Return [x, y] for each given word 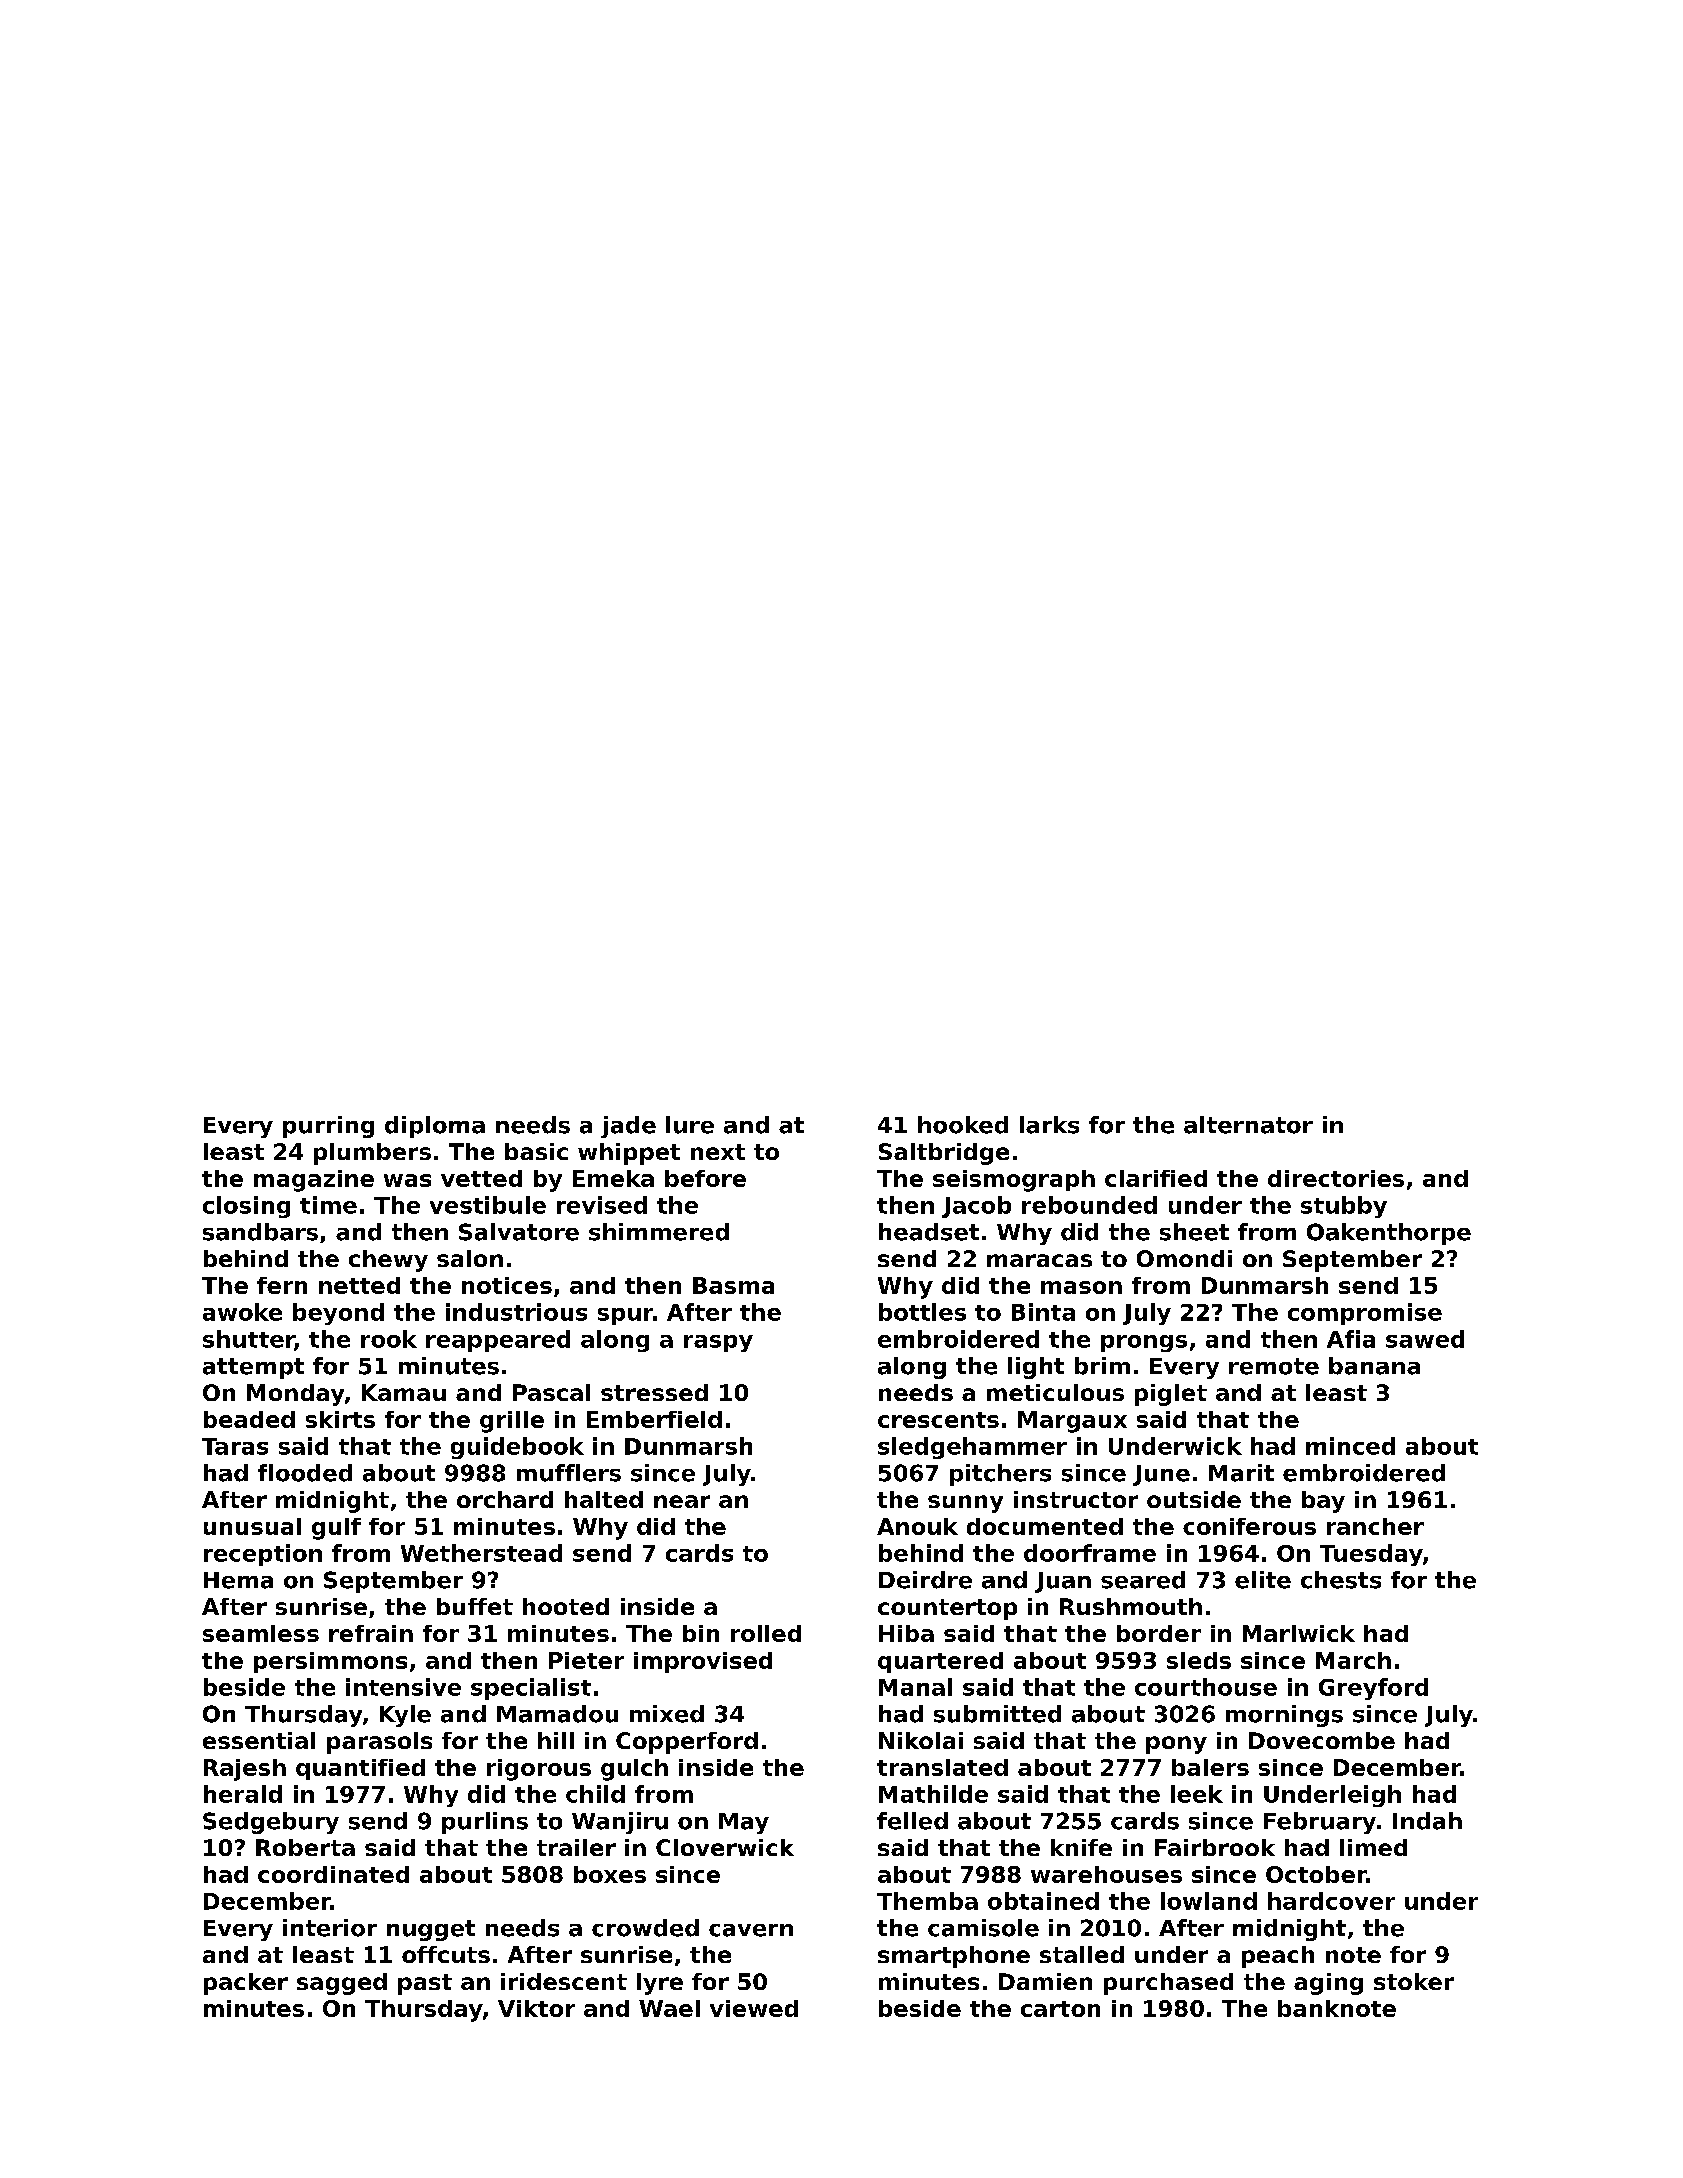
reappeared [498, 1341]
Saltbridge [944, 1154]
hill [556, 1740]
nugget [431, 1930]
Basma [733, 1285]
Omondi [1184, 1258]
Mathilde [933, 1794]
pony [1176, 1745]
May [744, 1823]
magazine [314, 1181]
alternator [1248, 1125]
